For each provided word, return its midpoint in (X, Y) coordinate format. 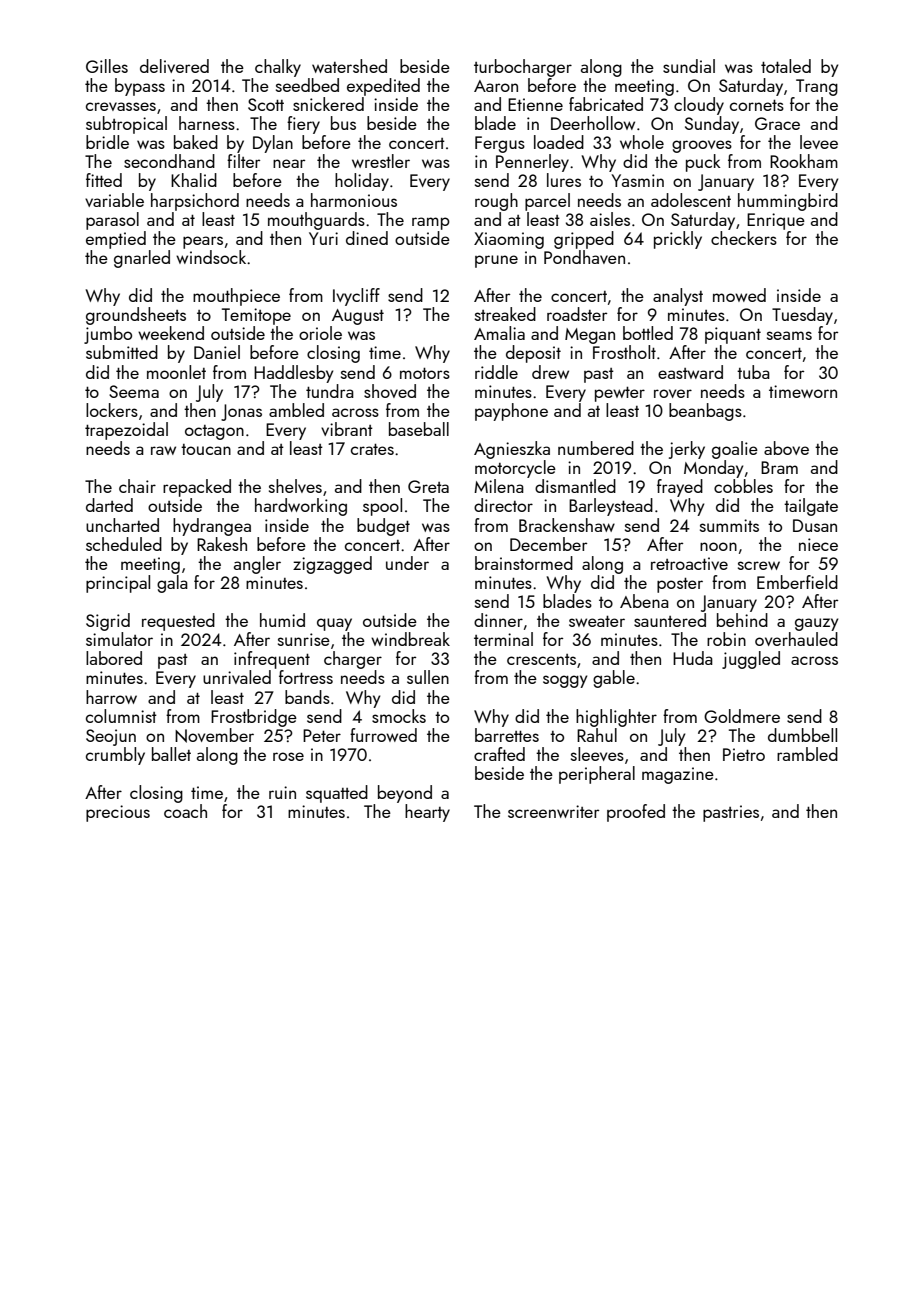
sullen (428, 677)
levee (819, 142)
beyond (405, 794)
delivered (174, 66)
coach (185, 811)
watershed (349, 66)
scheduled (124, 544)
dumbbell (802, 735)
